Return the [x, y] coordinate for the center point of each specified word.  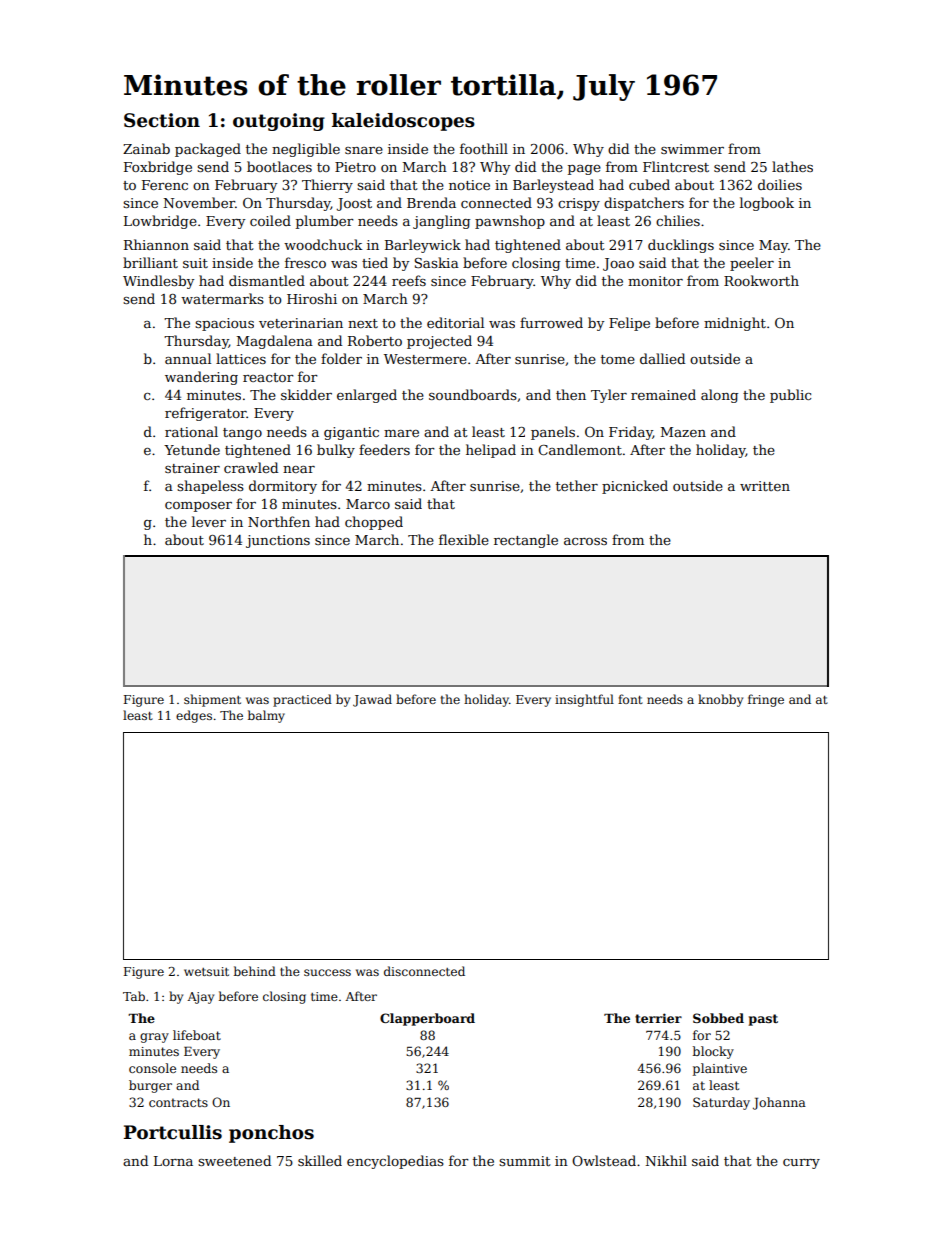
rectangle [526, 541]
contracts [178, 1102]
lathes [792, 166]
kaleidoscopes [403, 122]
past [763, 1020]
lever [209, 521]
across [585, 541]
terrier [658, 1018]
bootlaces [279, 166]
